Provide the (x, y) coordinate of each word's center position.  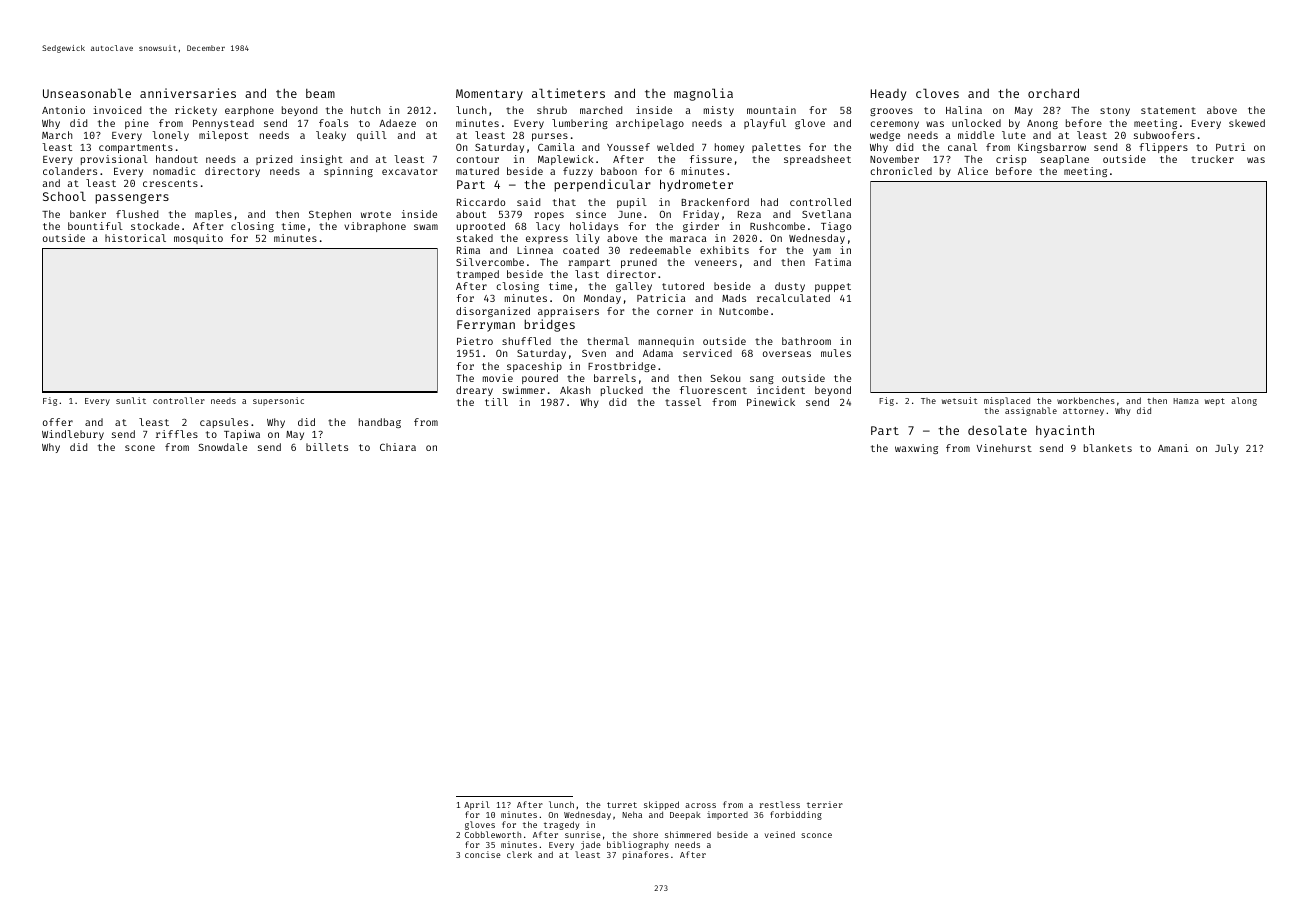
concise (483, 854)
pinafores (646, 855)
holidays (594, 227)
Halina (964, 110)
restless (780, 804)
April (477, 805)
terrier (825, 804)
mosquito (198, 239)
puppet (833, 287)
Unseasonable (87, 93)
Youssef (628, 147)
